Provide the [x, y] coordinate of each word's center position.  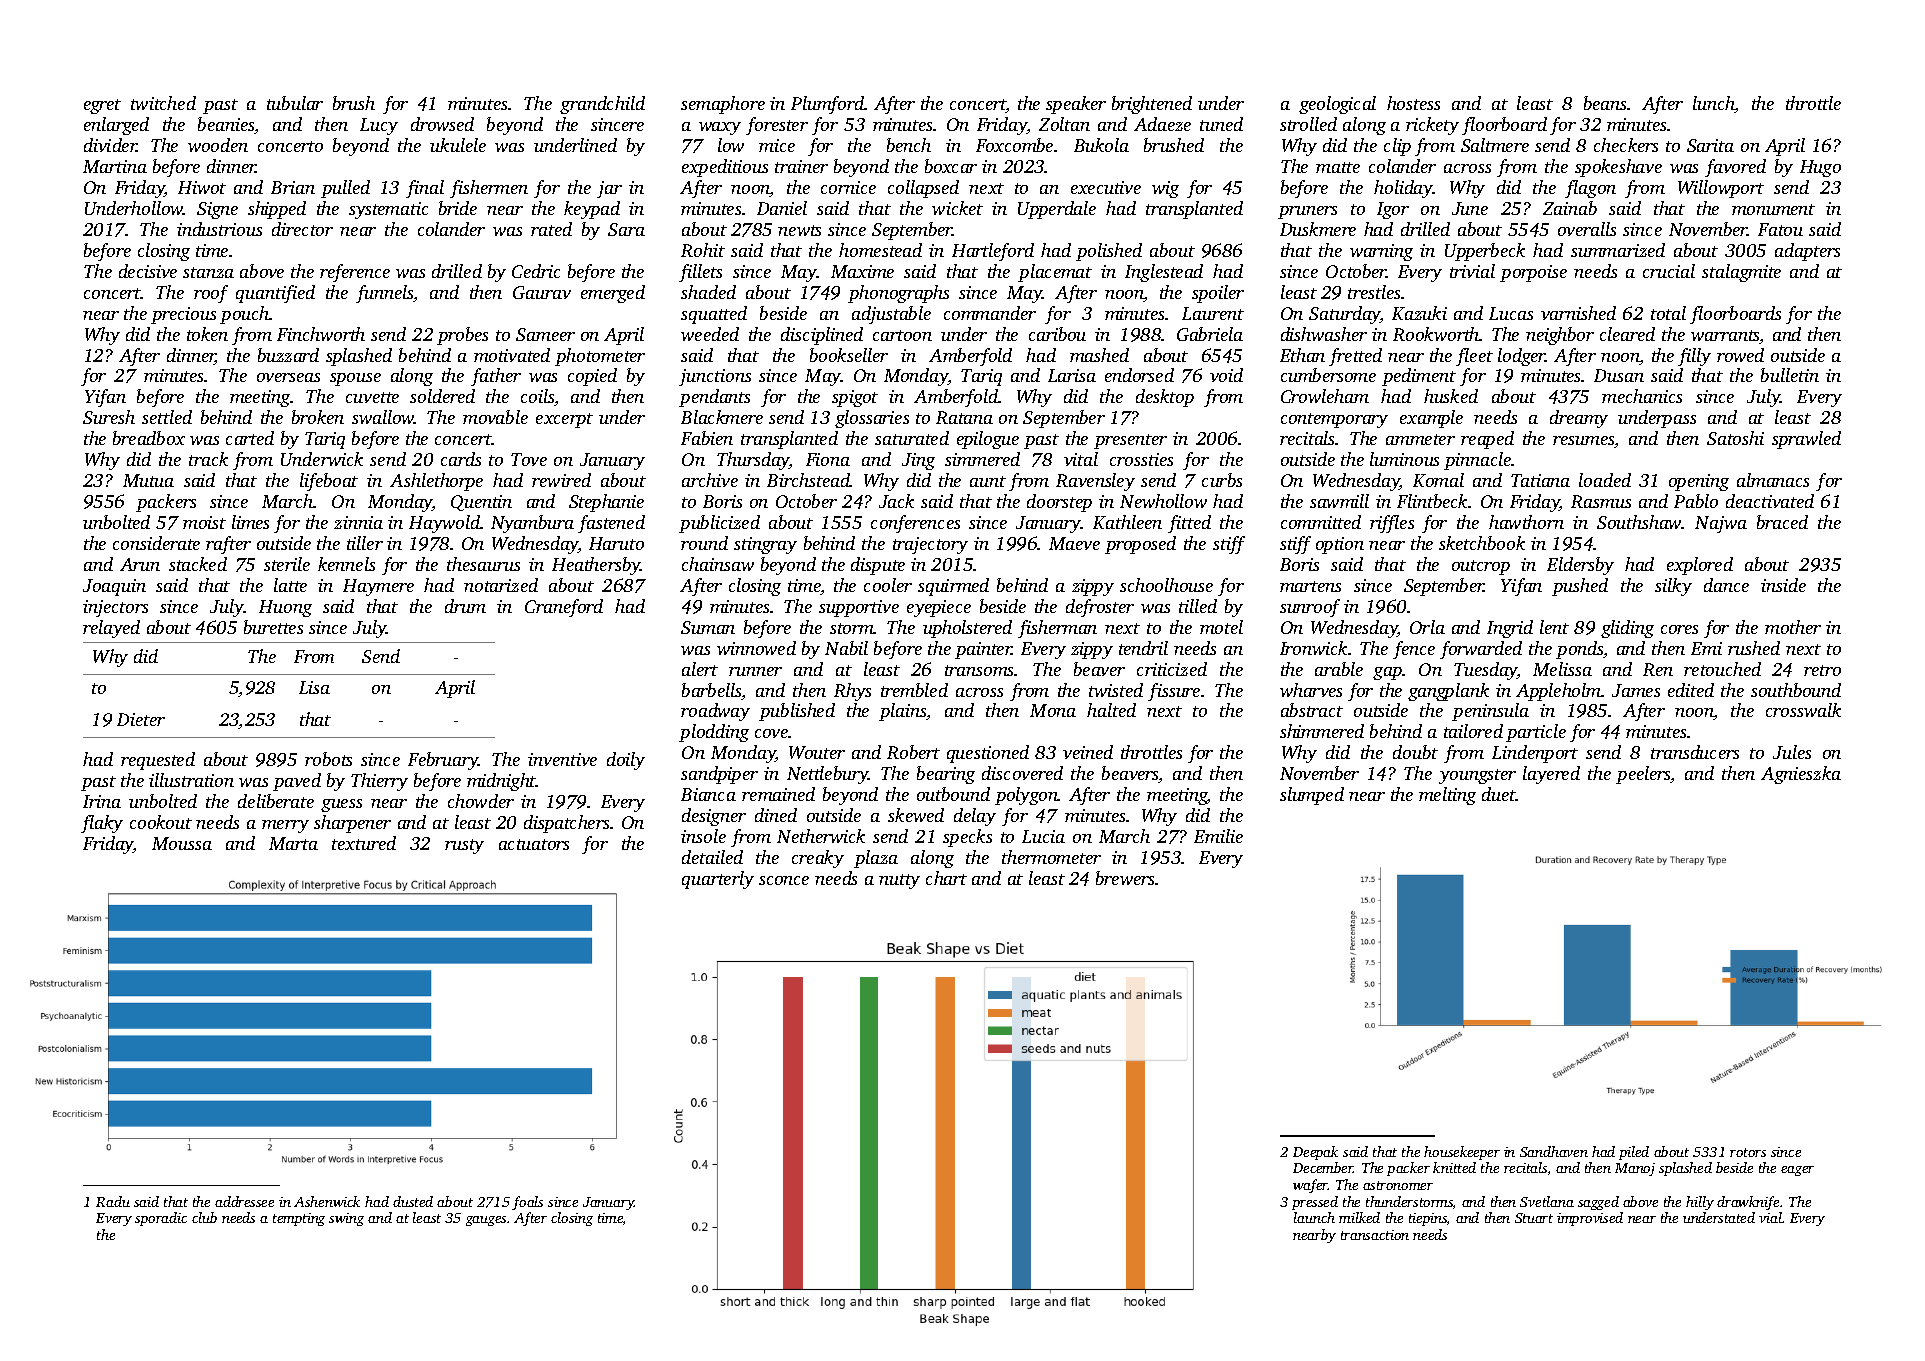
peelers [1643, 775]
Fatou [1780, 229]
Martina [115, 166]
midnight [501, 782]
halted [1111, 710]
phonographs [898, 294]
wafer [1310, 1186]
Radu [113, 1201]
